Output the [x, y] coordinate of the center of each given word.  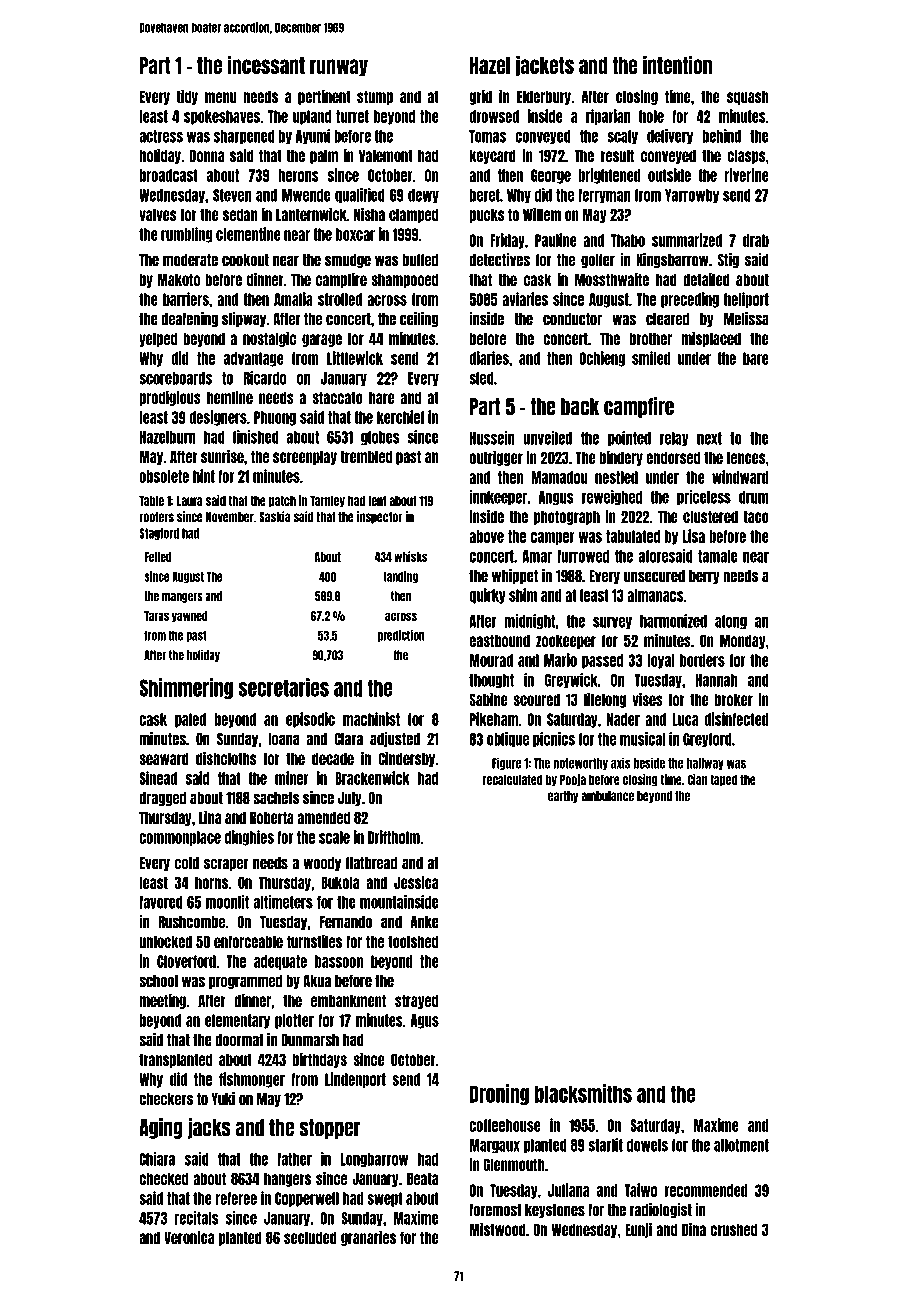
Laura [190, 500]
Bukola [340, 882]
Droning [499, 1094]
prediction [401, 636]
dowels [647, 1145]
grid [480, 97]
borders [702, 660]
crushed [733, 1229]
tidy [187, 97]
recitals [196, 1218]
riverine [746, 175]
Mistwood [498, 1229]
